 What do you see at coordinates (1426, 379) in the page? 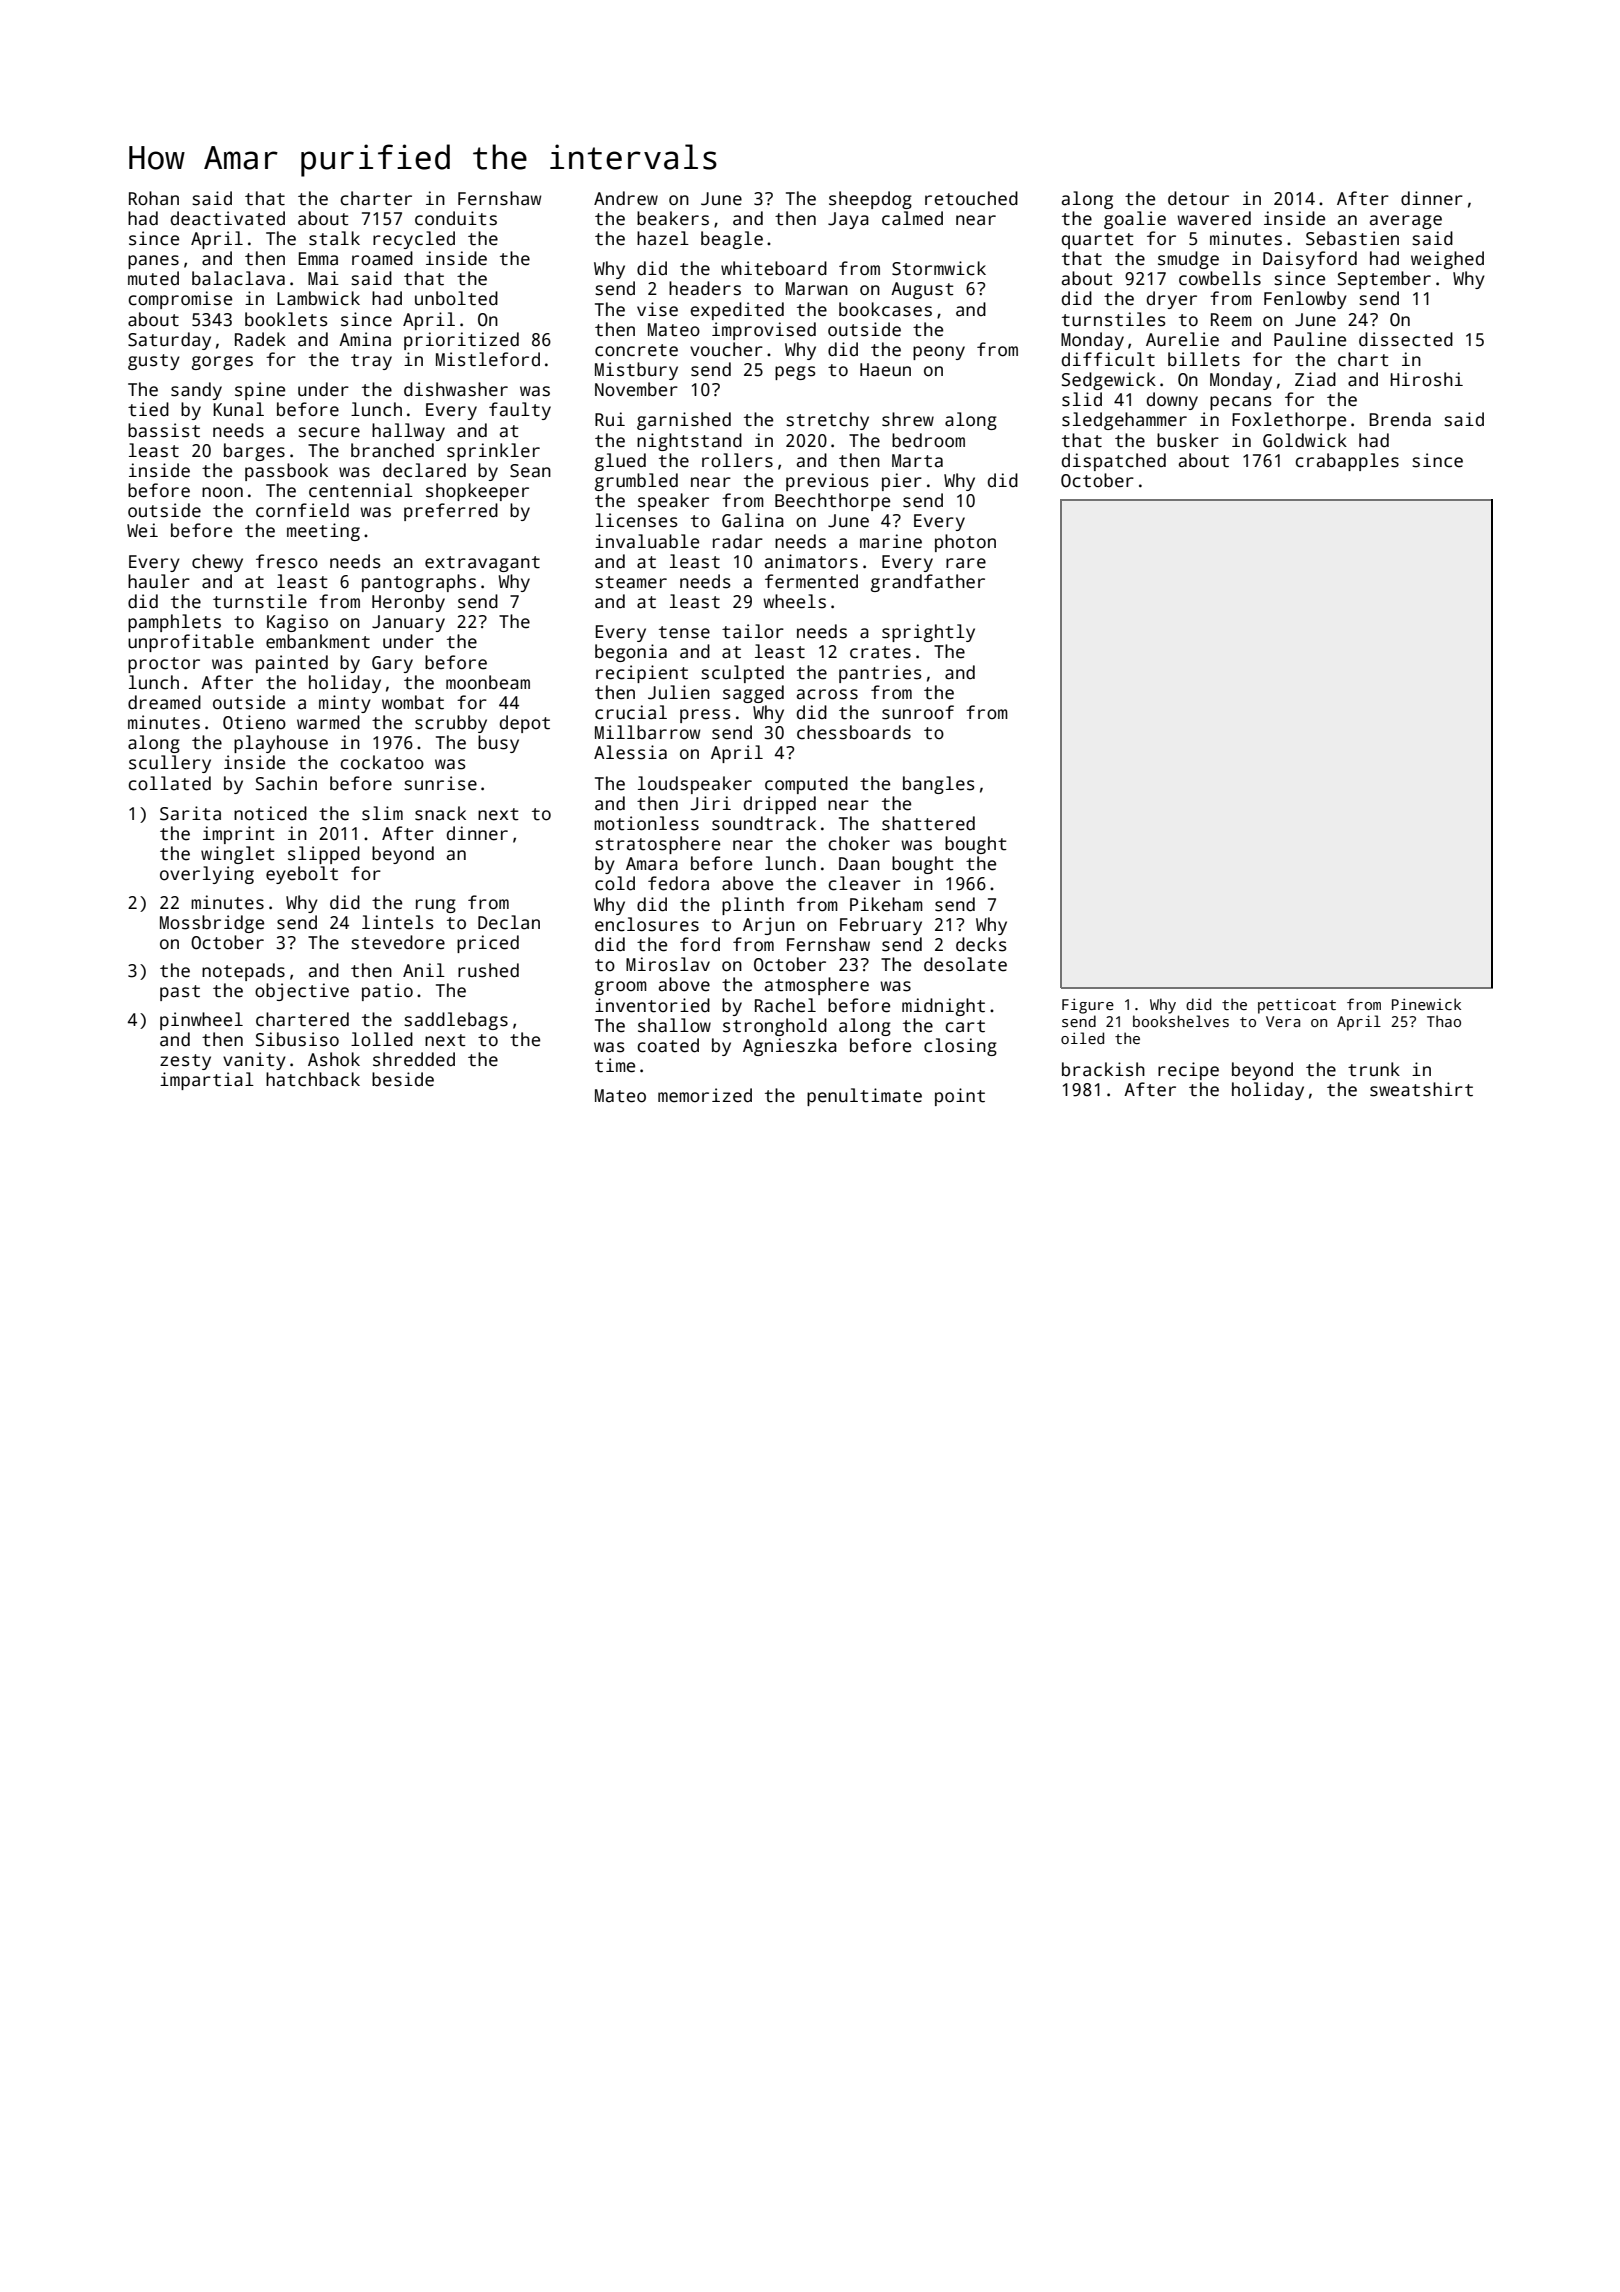
I see `Hiroshi` at bounding box center [1426, 379].
